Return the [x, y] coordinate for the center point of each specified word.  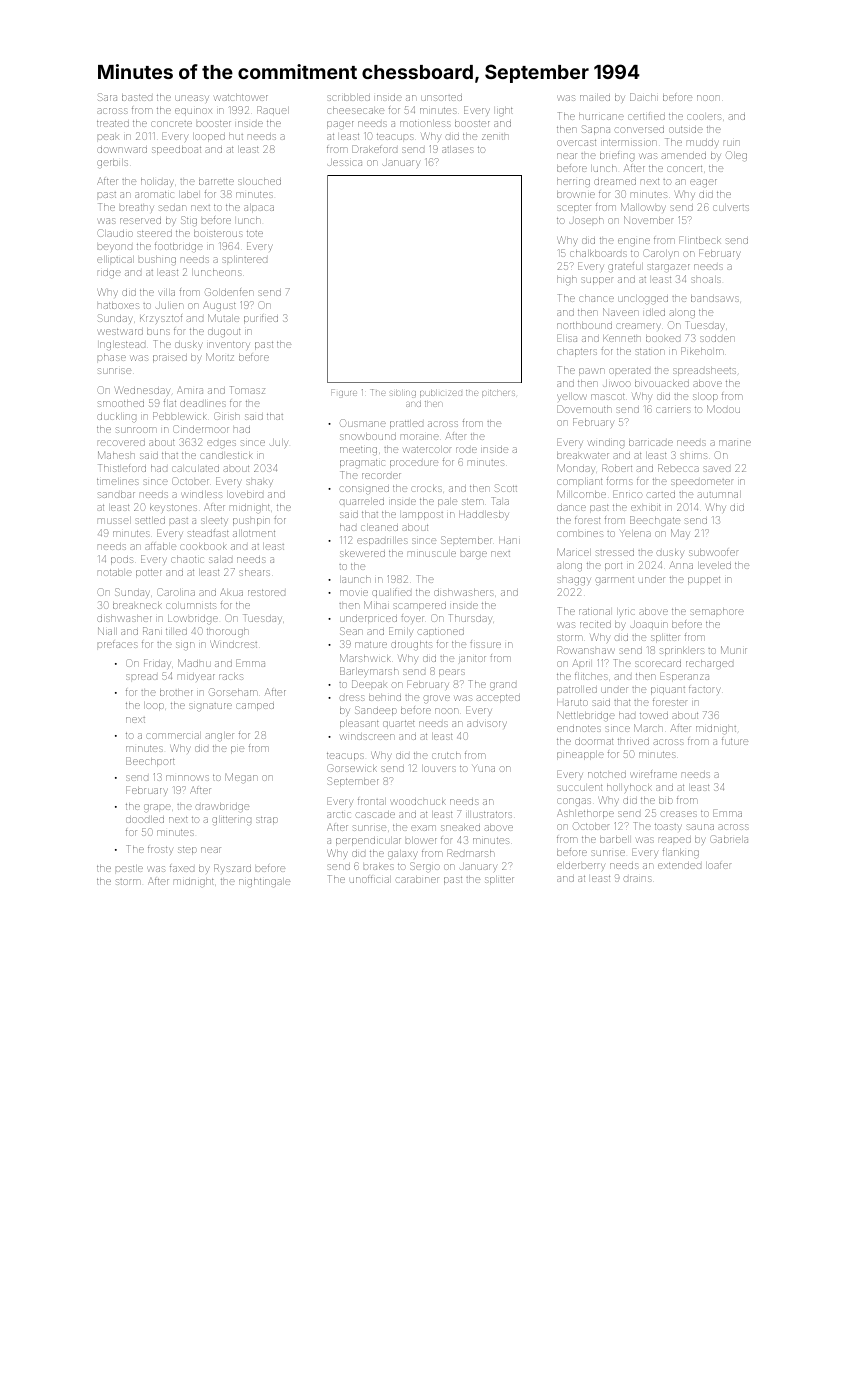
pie [237, 750]
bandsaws [714, 298]
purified [261, 319]
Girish [226, 416]
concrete [171, 124]
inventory [228, 346]
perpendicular [368, 841]
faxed [182, 868]
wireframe [654, 774]
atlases [457, 149]
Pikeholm [702, 351]
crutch [446, 755]
